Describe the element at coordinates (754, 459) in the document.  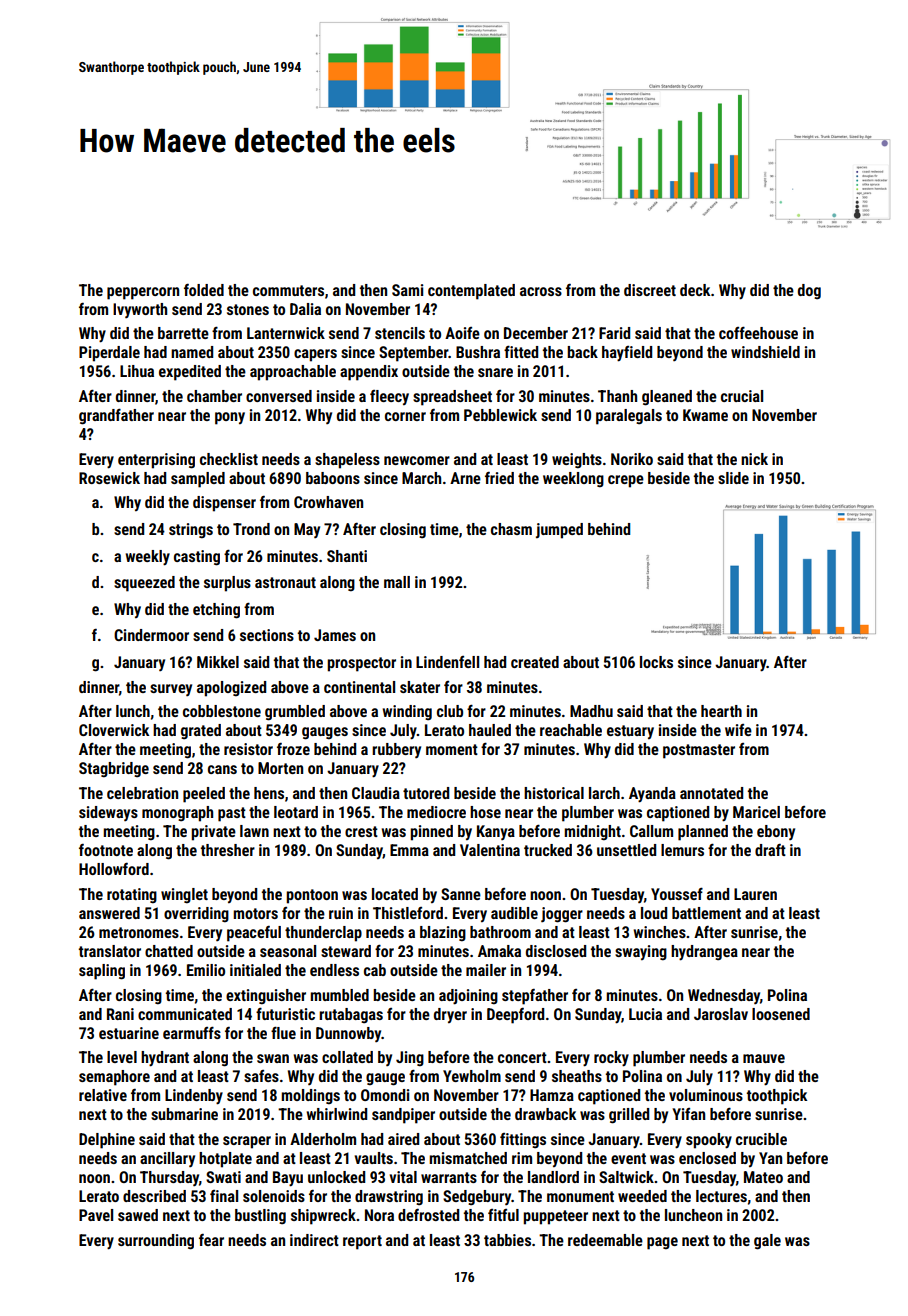
I see `nick` at that location.
